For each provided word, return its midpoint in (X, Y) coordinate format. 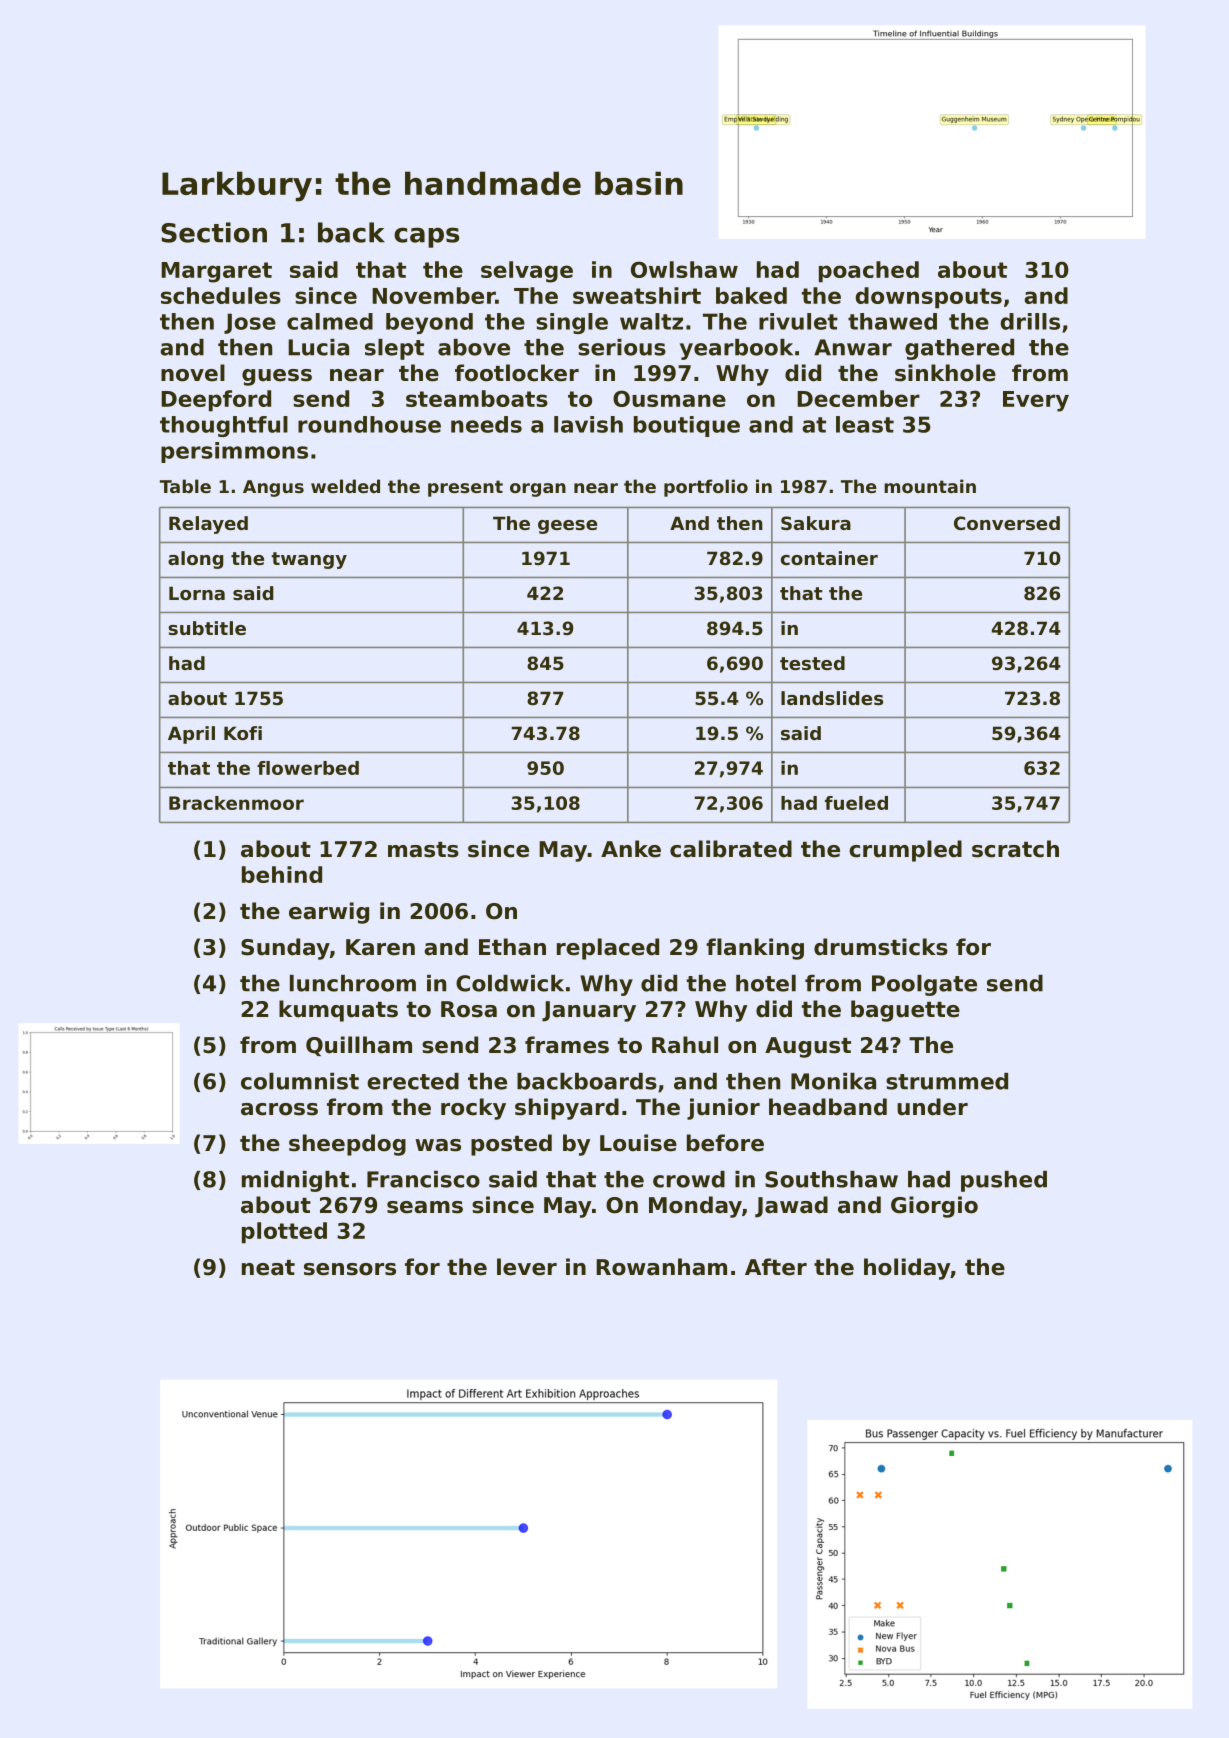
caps (426, 237)
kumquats (338, 1011)
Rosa (469, 1009)
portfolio (706, 488)
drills (1030, 321)
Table (185, 486)
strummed (947, 1081)
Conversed (1007, 523)
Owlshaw (684, 269)
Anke (631, 849)
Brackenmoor (236, 803)
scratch (1015, 849)
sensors (350, 1269)
